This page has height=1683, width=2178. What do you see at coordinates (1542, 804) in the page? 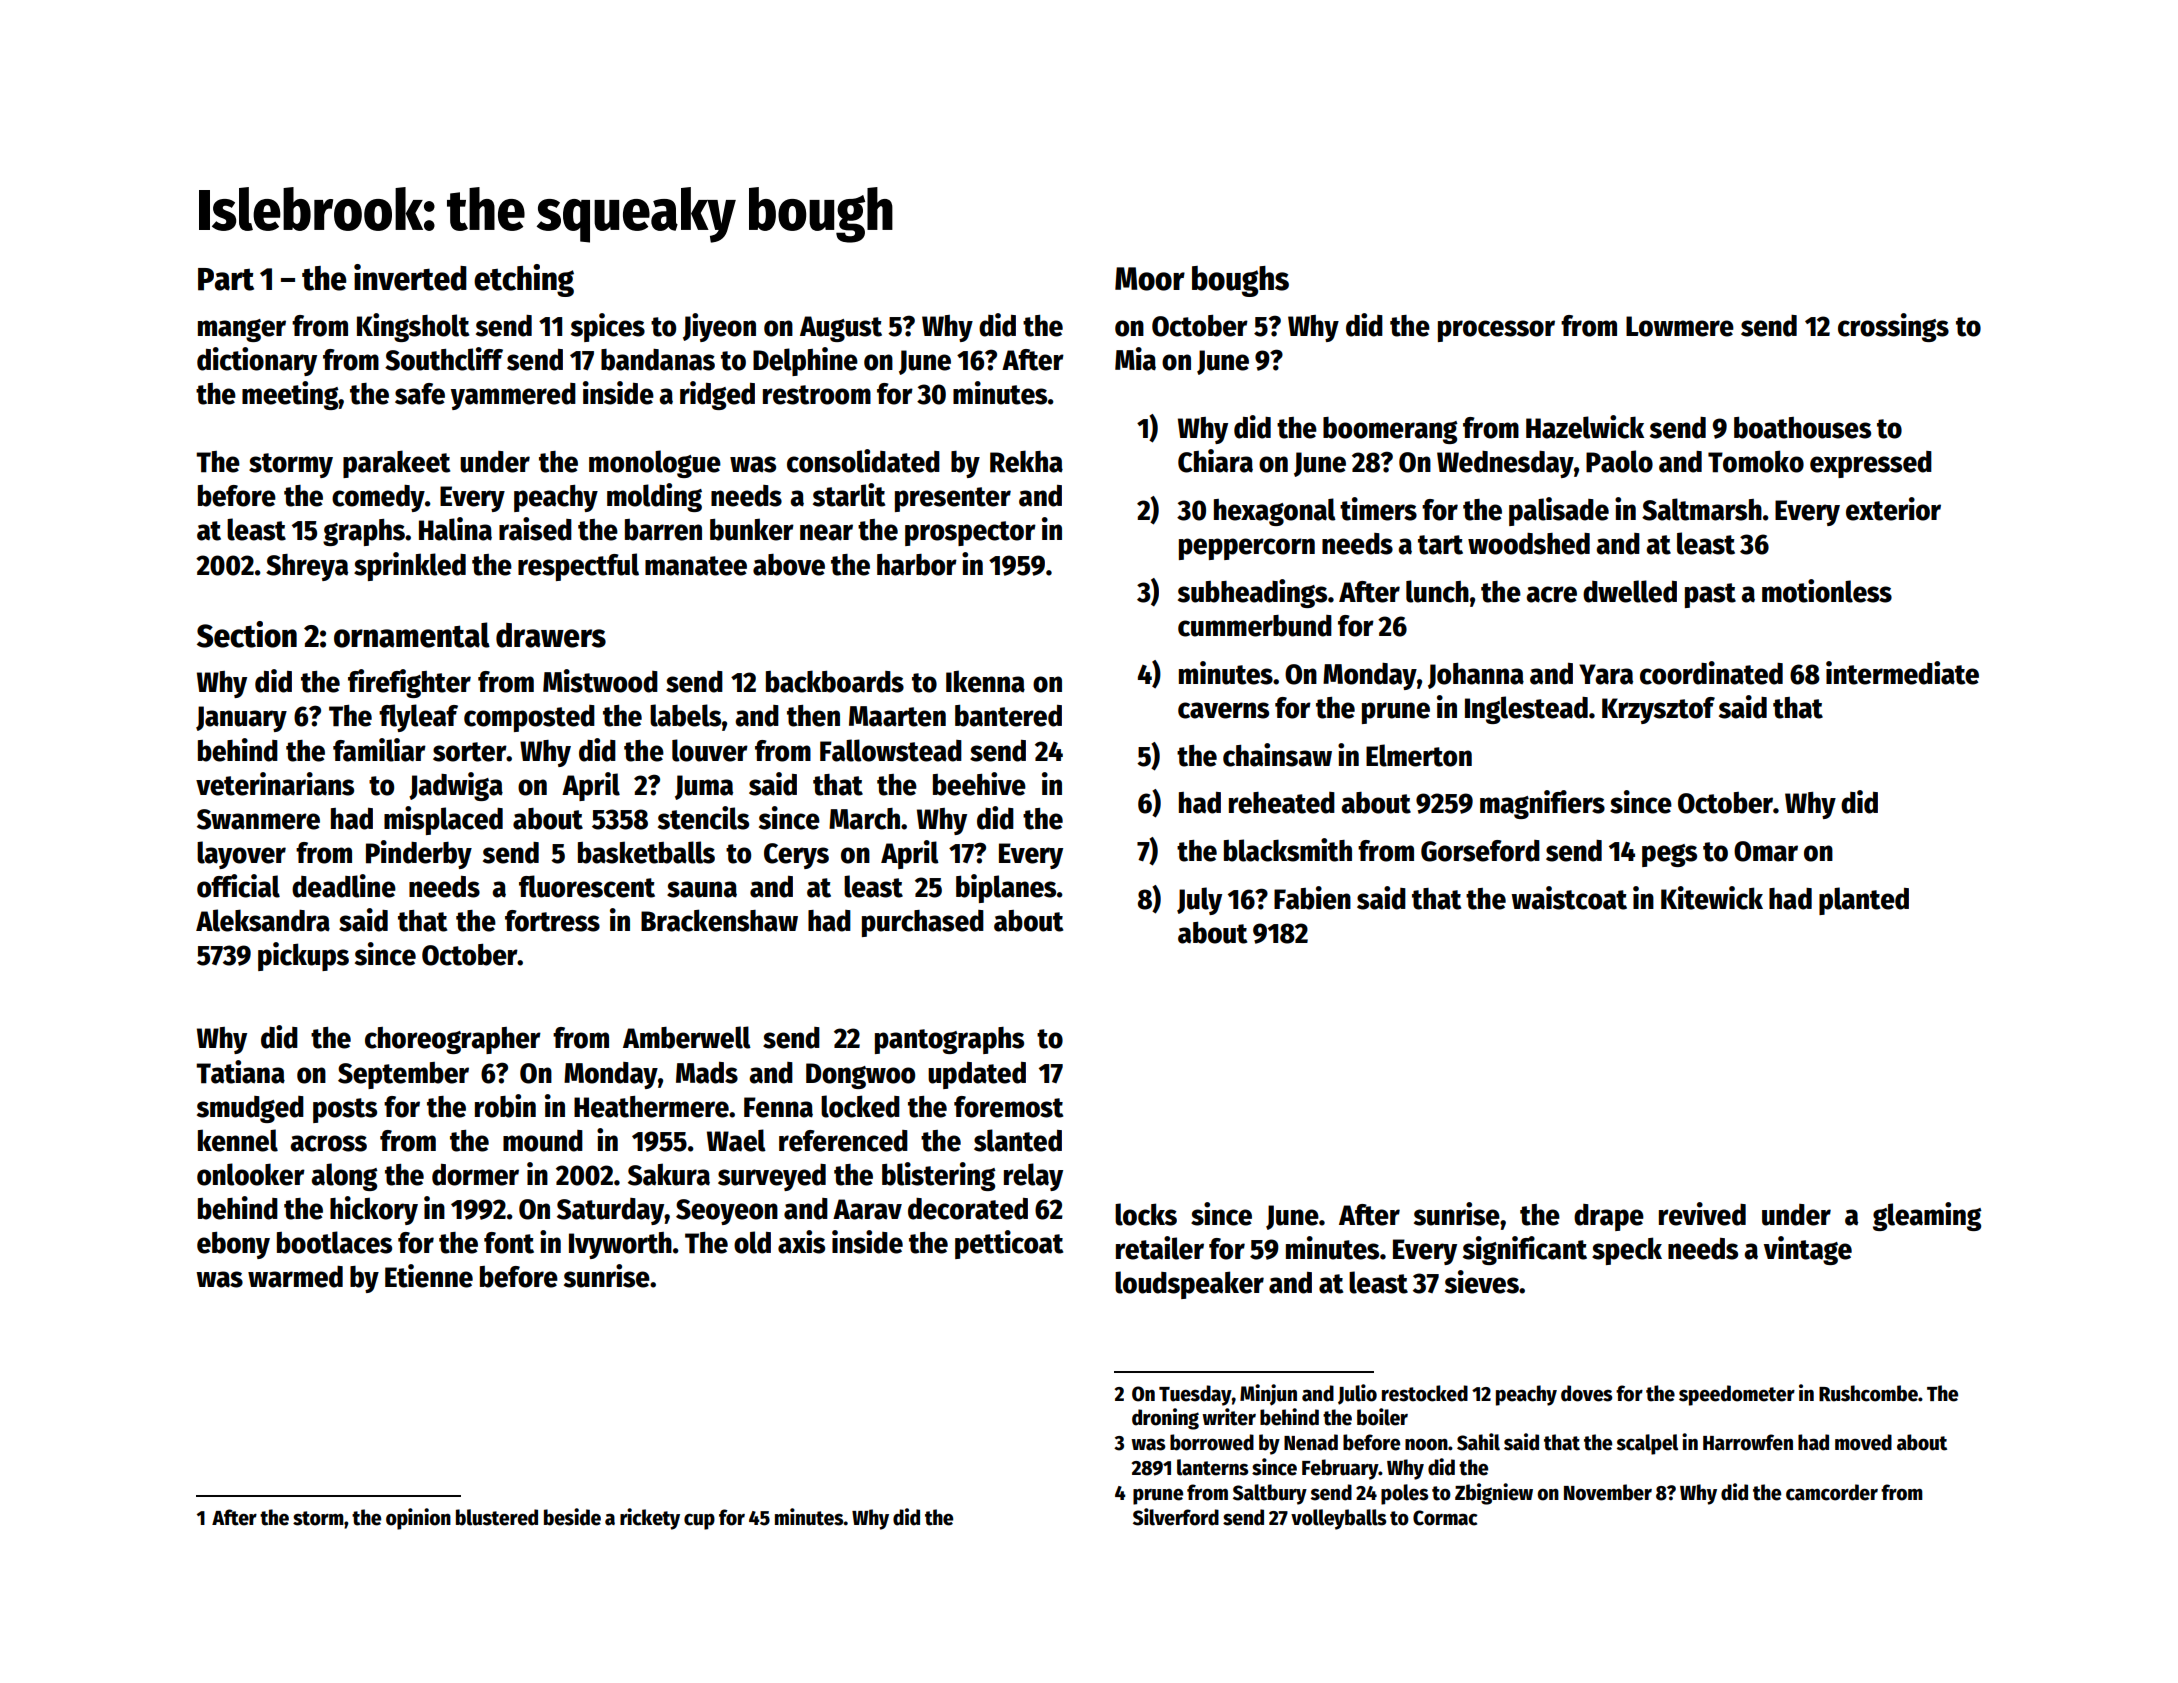
I see `magnifiers` at bounding box center [1542, 804].
